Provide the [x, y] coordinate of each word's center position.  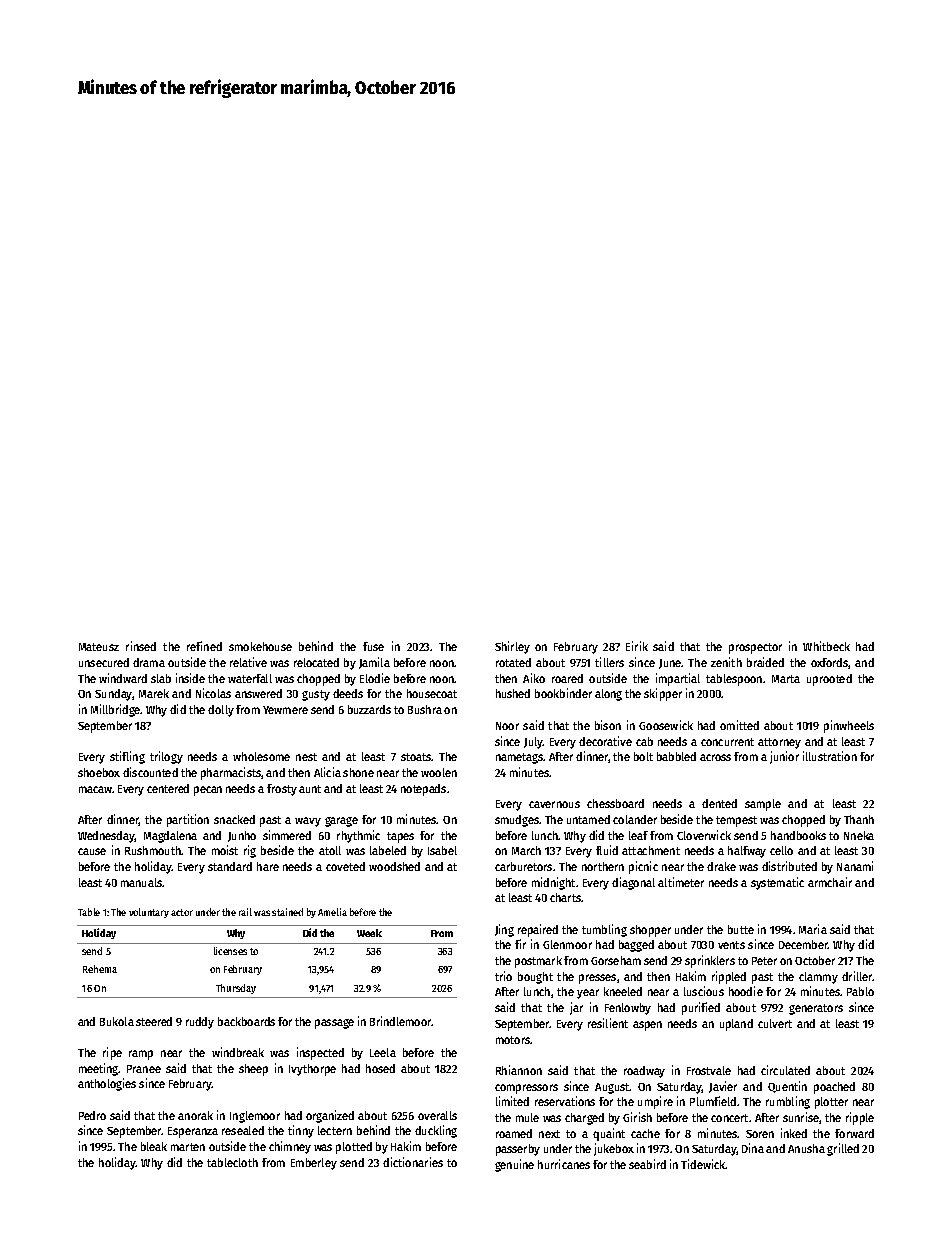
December [803, 944]
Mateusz [99, 647]
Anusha [806, 1148]
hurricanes [564, 1164]
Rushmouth [153, 850]
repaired [538, 930]
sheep [253, 1070]
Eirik [637, 646]
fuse [373, 646]
